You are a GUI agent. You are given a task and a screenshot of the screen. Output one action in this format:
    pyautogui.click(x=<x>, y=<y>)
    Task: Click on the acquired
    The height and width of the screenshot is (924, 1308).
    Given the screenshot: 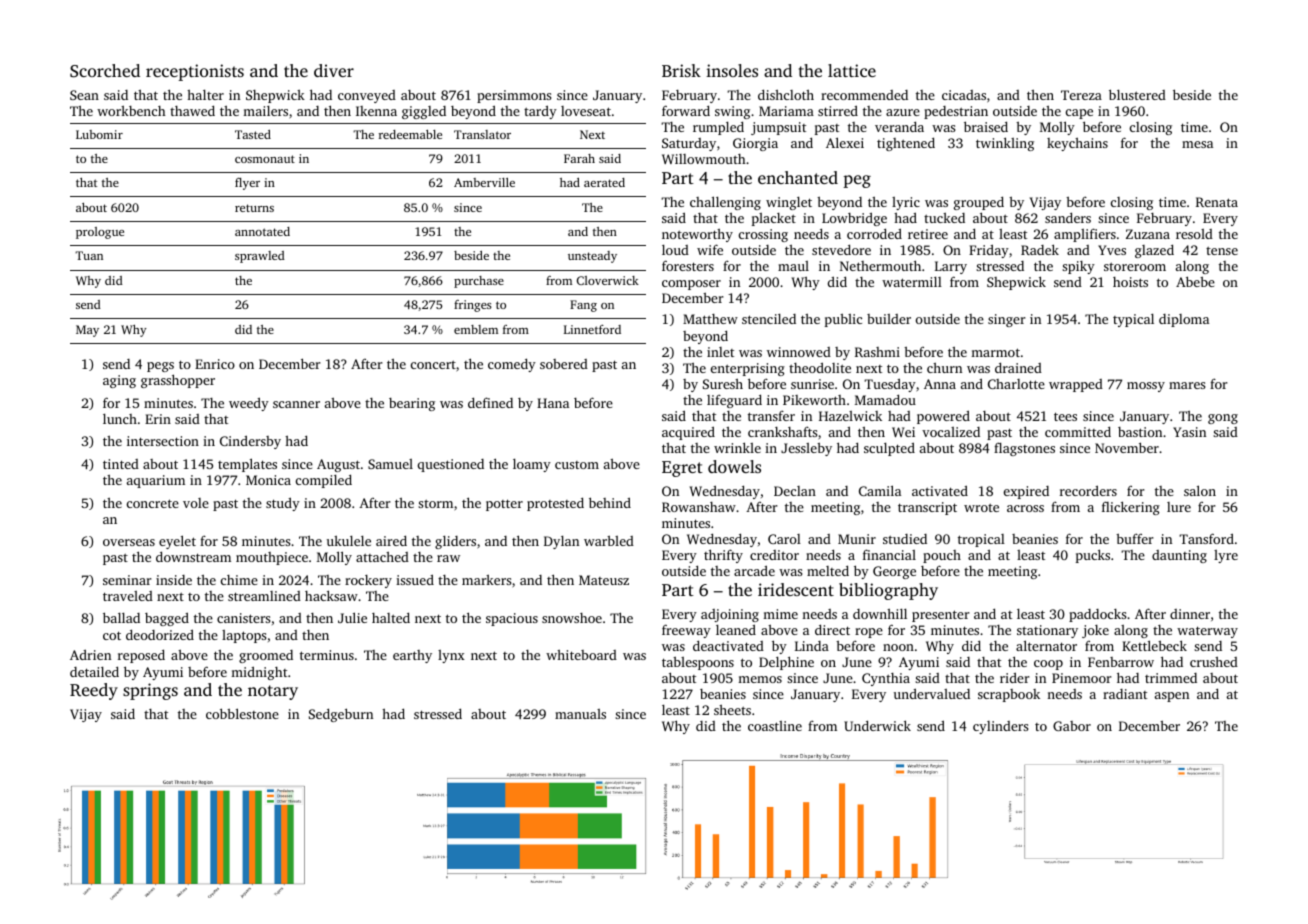 What is the action you would take?
    pyautogui.click(x=688, y=433)
